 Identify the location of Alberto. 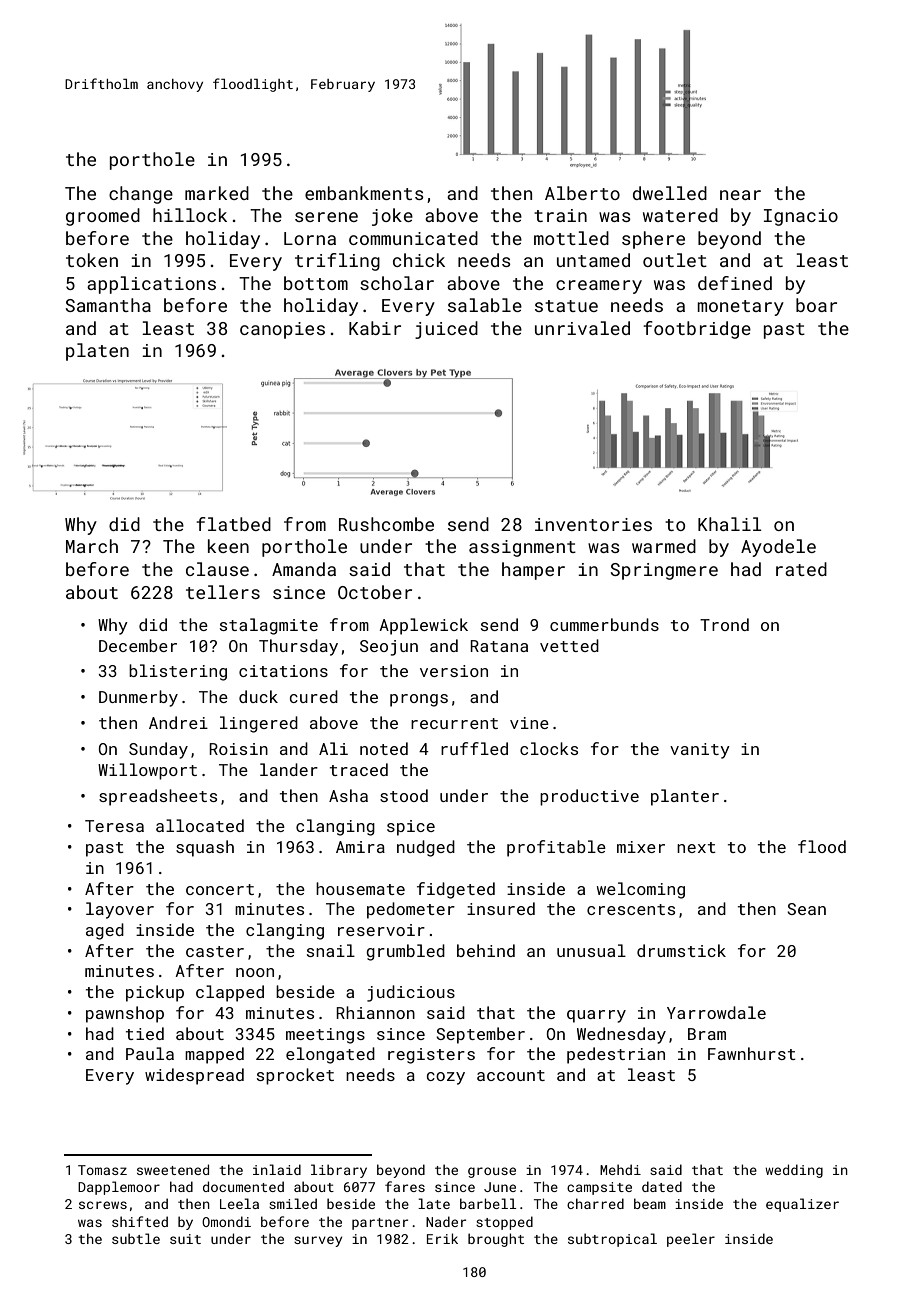
(582, 193).
